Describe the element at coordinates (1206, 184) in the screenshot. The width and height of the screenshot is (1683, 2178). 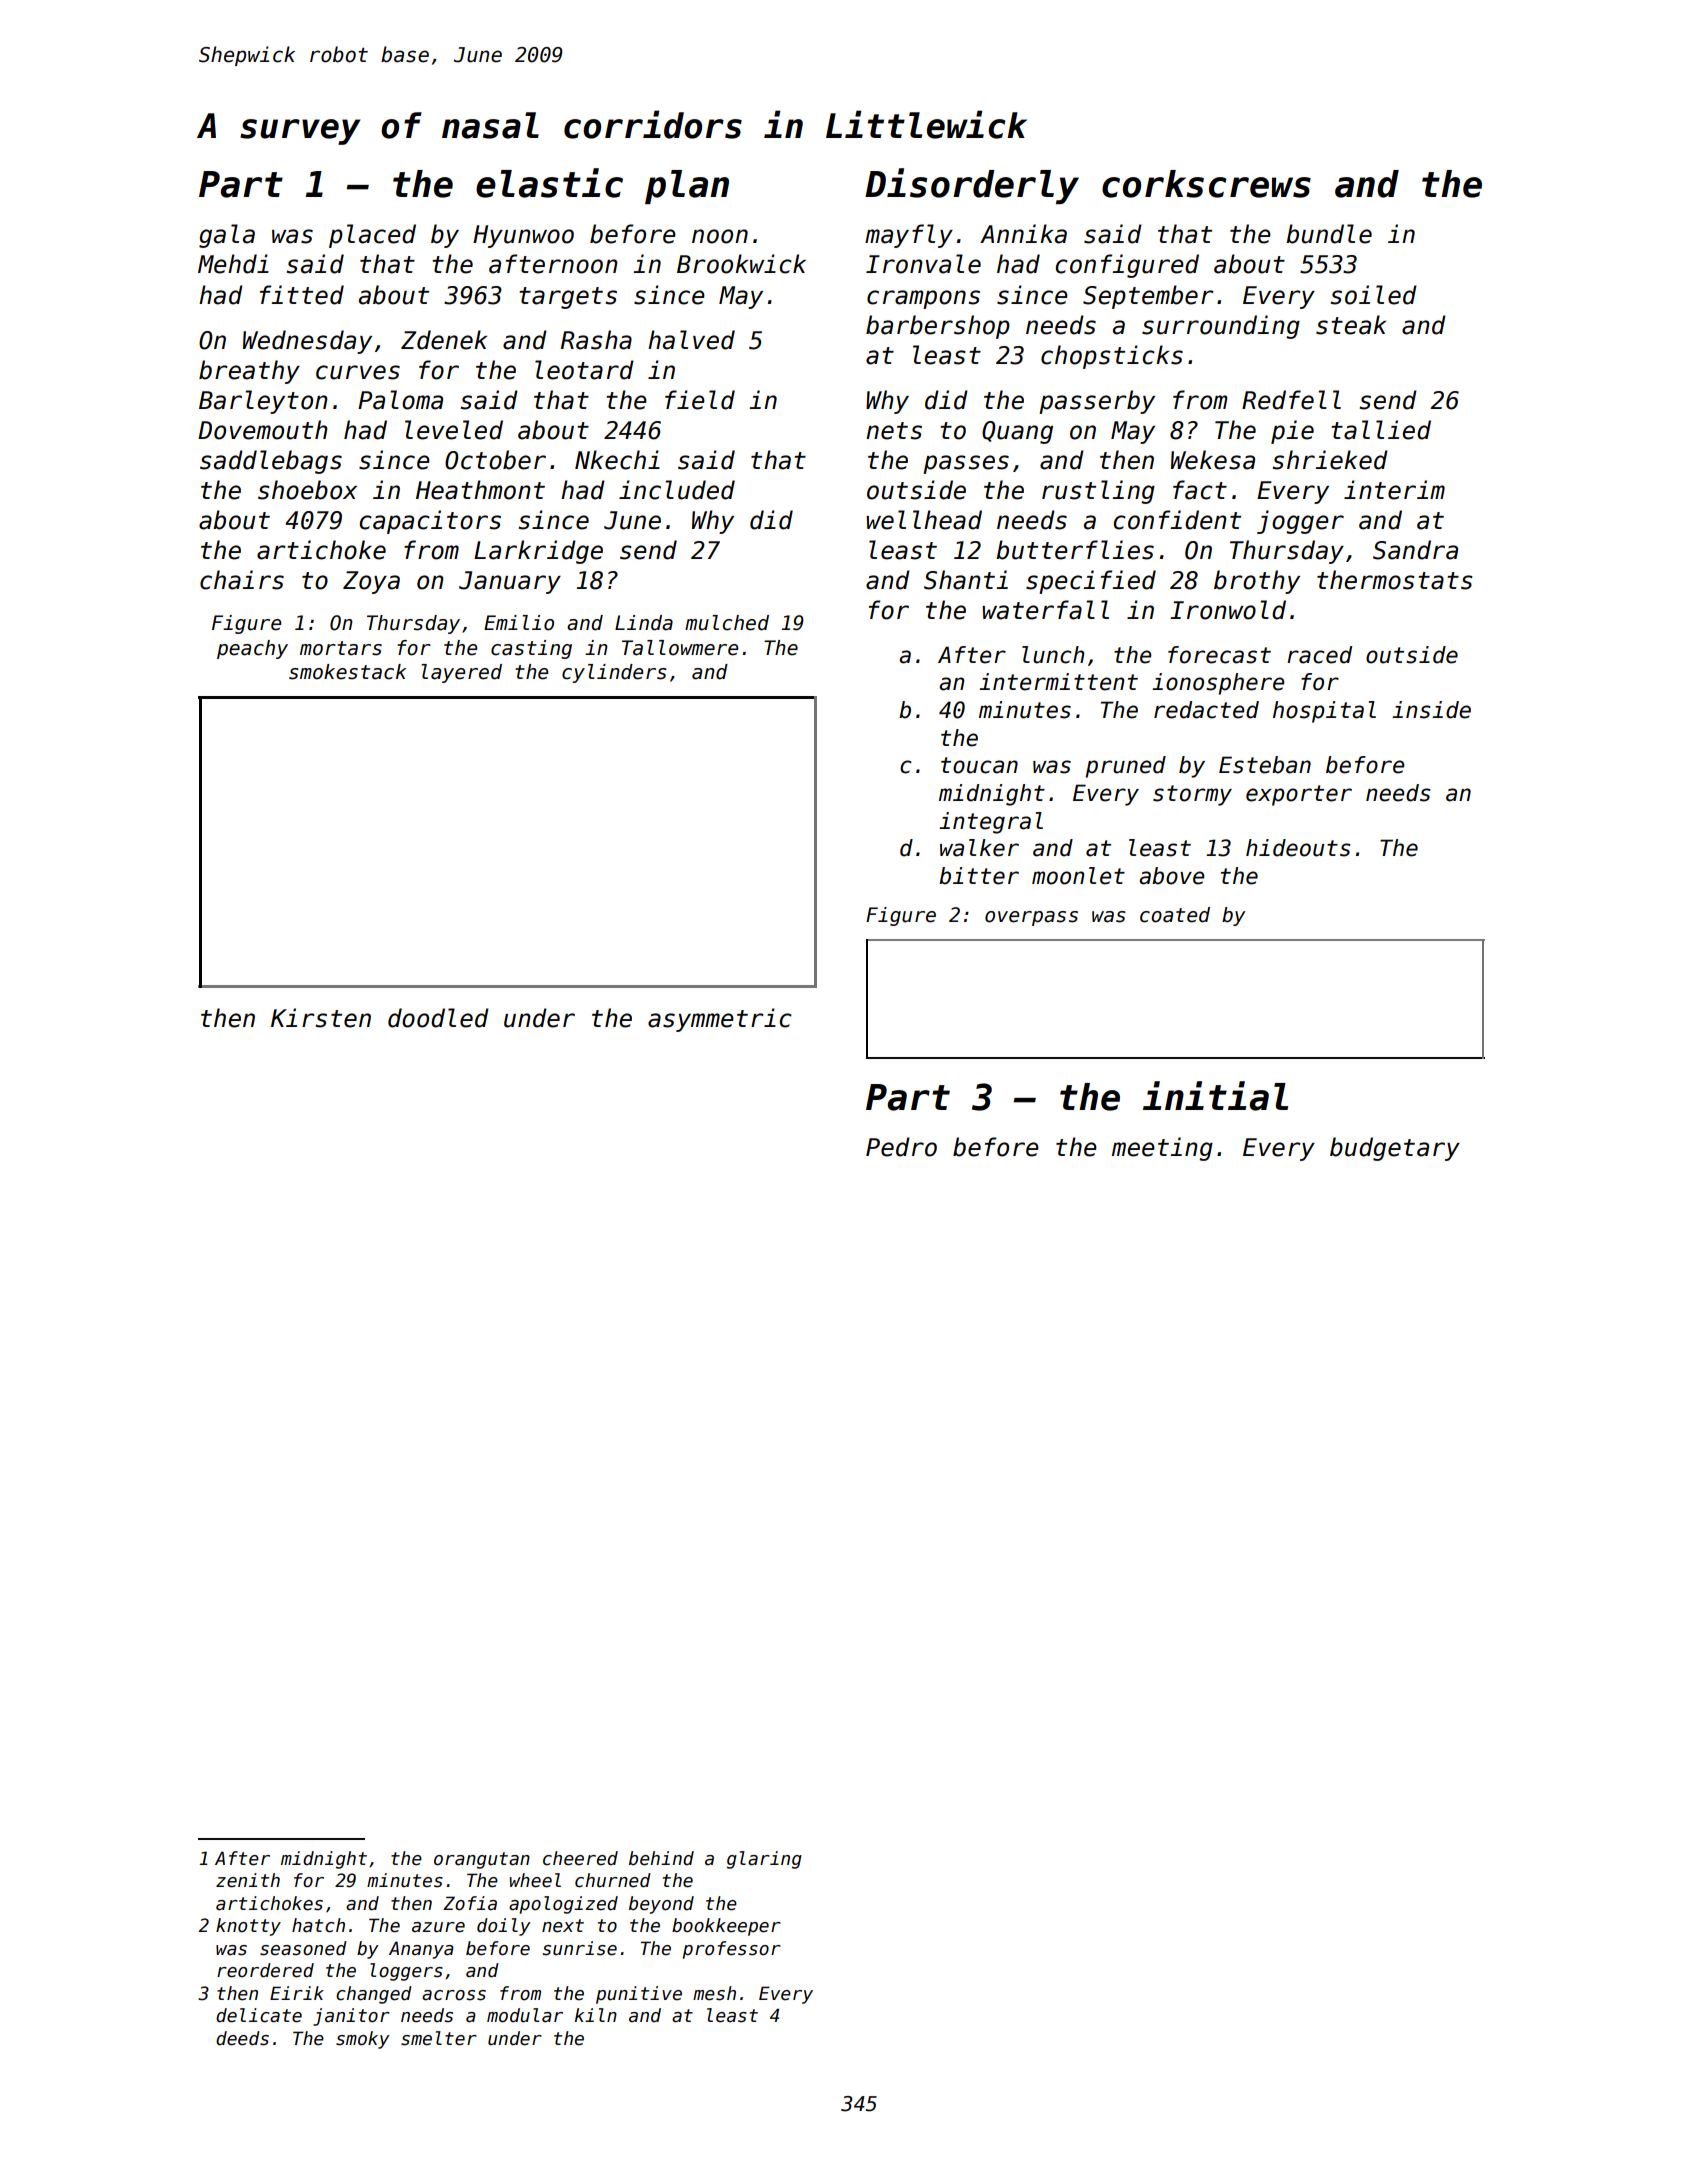
I see `corkscrews` at that location.
